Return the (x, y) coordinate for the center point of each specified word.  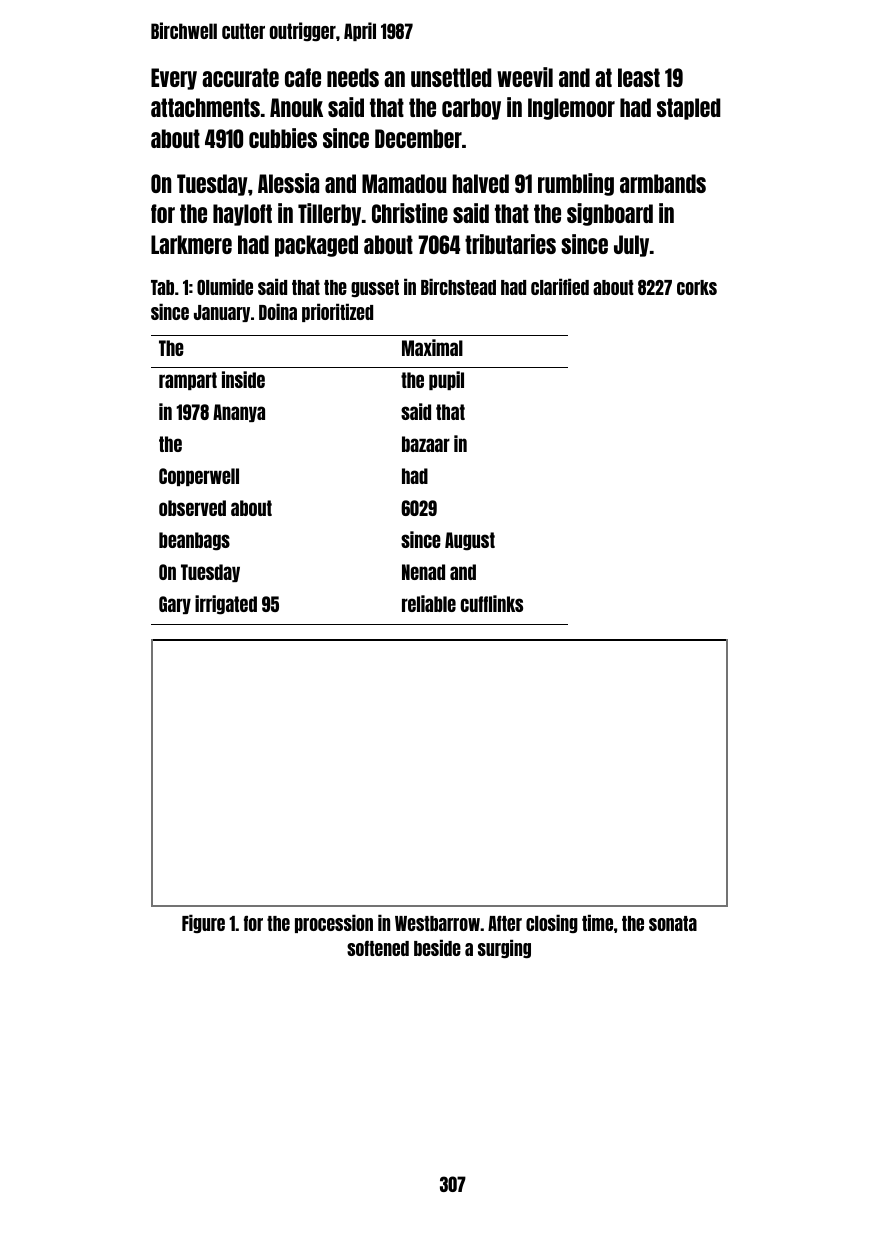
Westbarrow (437, 923)
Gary (175, 605)
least (639, 77)
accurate (240, 77)
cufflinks (492, 603)
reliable (429, 603)
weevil (525, 77)
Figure (203, 923)
